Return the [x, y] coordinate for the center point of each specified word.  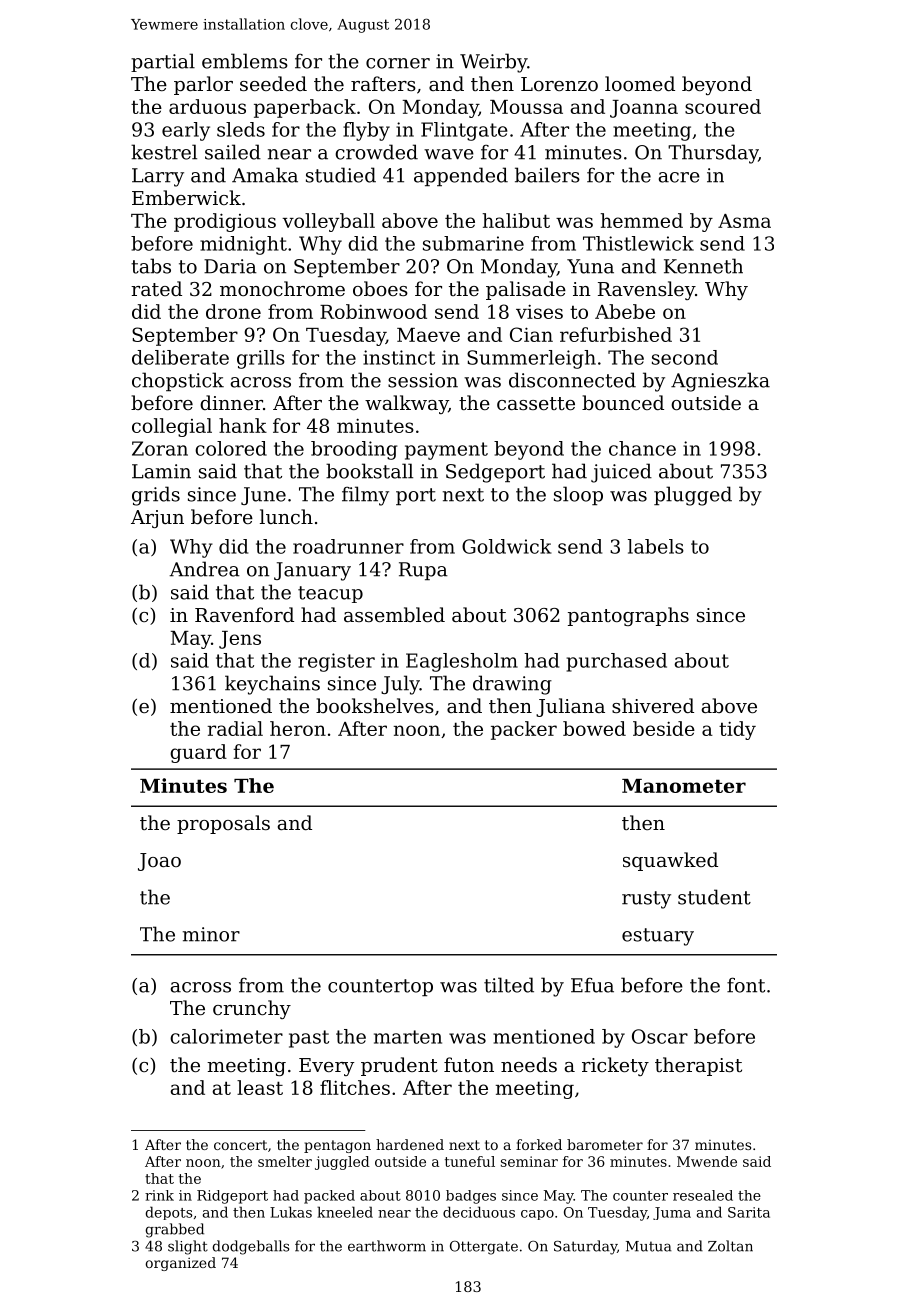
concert [240, 1145]
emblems [245, 61]
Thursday [713, 154]
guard [198, 753]
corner [398, 63]
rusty [646, 900]
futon [469, 1064]
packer [524, 730]
